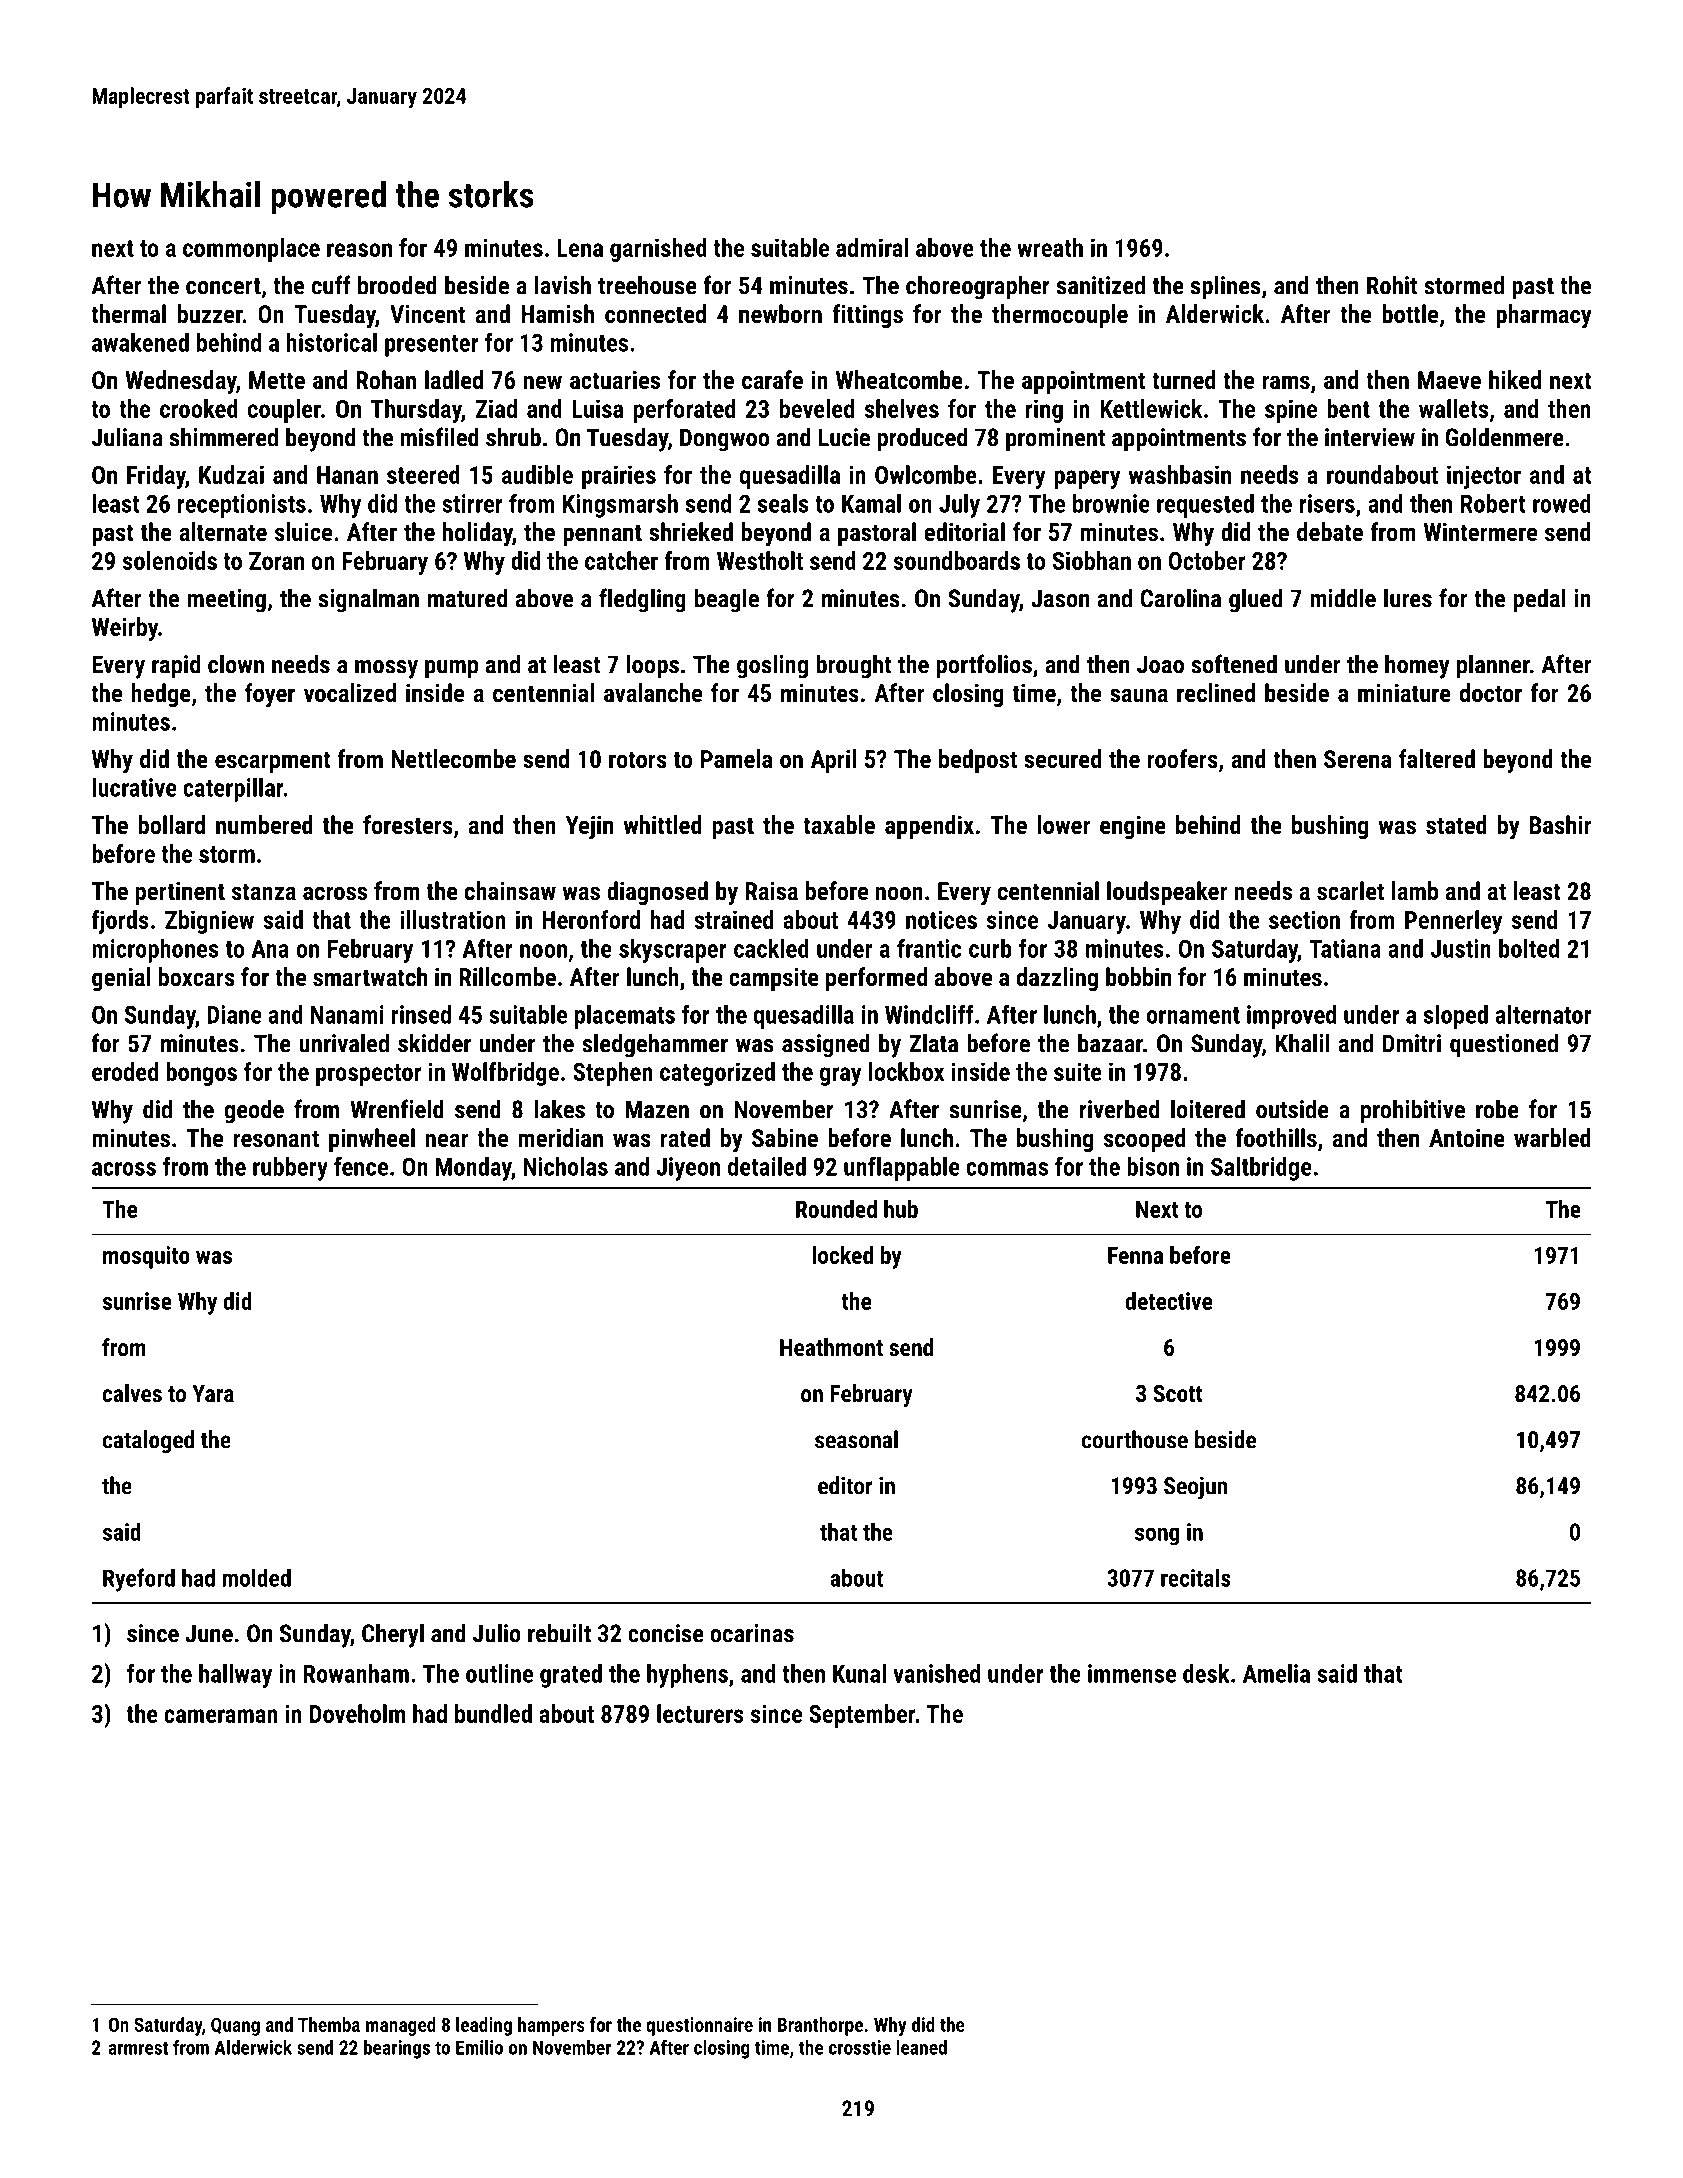 The image size is (1683, 2178). Describe the element at coordinates (737, 758) in the screenshot. I see `Pamela` at that location.
